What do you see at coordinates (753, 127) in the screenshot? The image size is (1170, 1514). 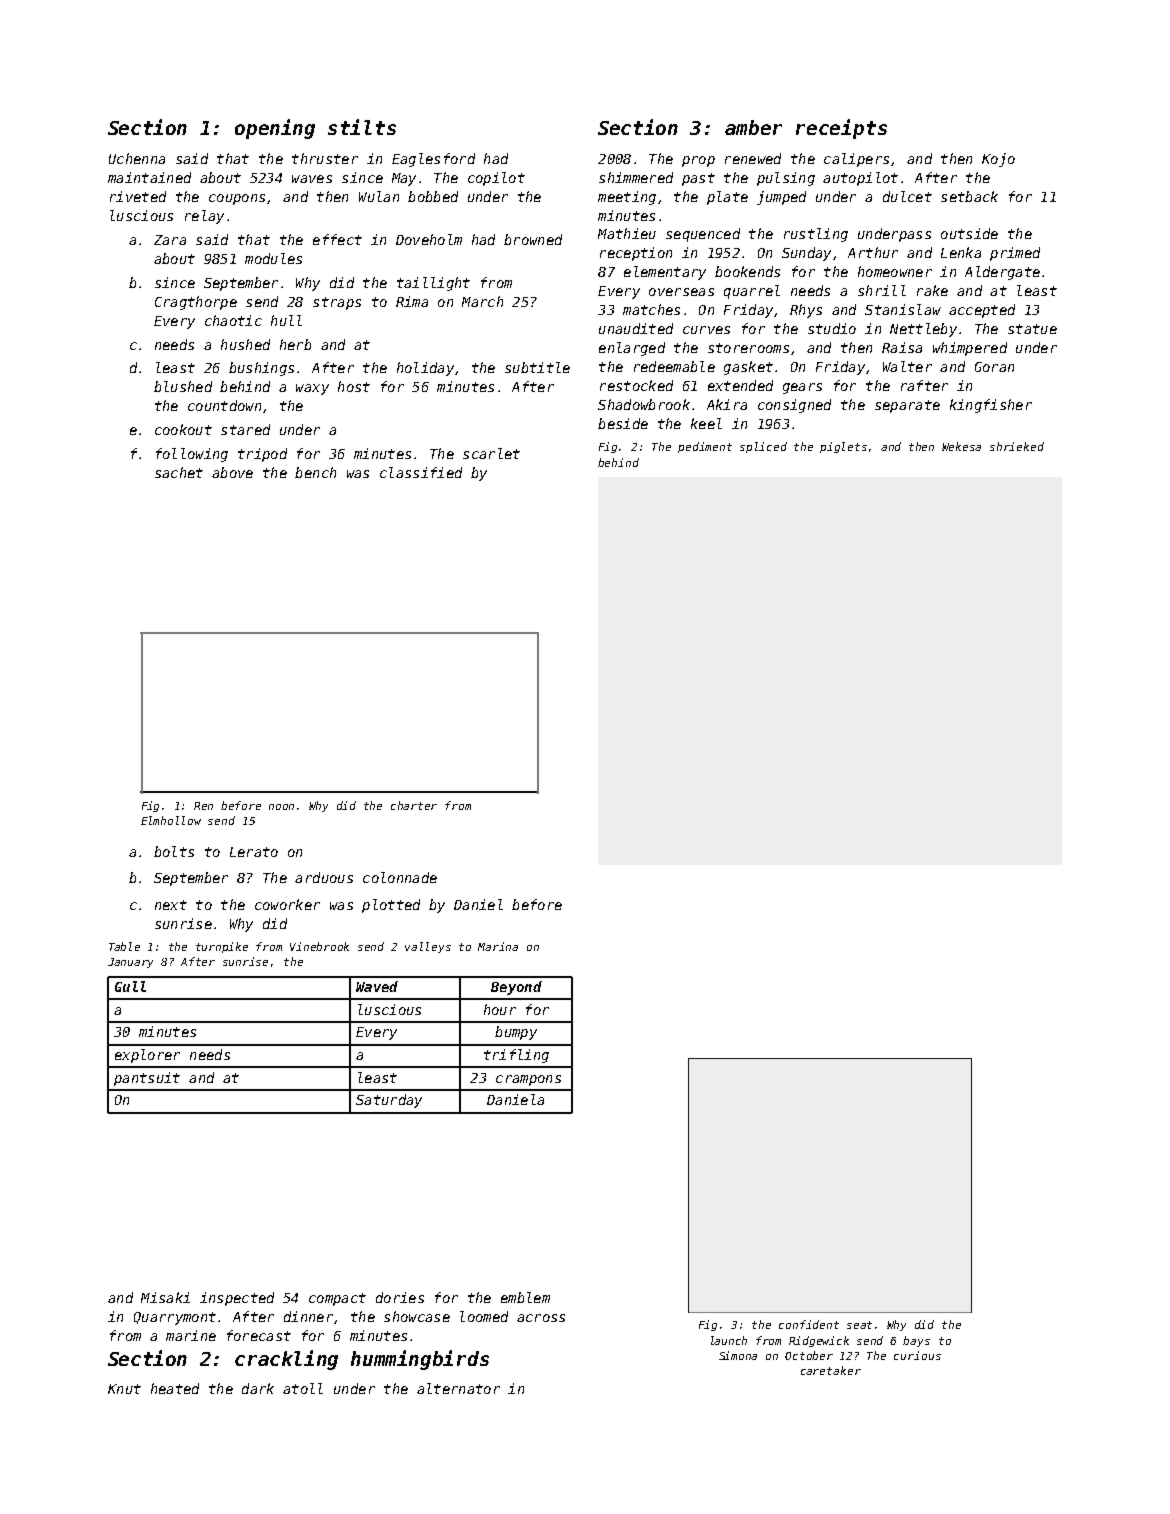 I see `amber` at bounding box center [753, 127].
